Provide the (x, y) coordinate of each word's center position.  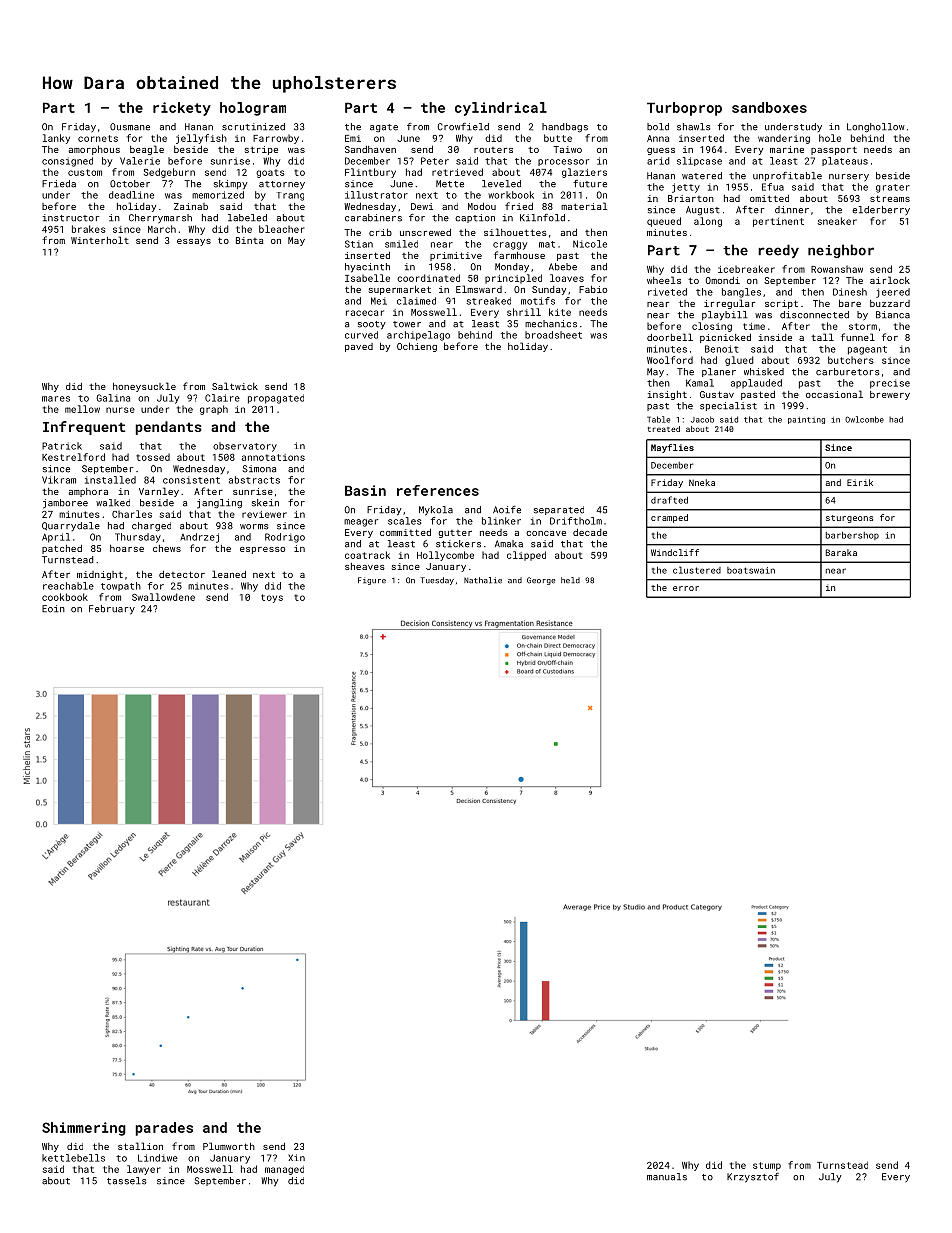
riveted (667, 292)
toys (272, 598)
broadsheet (553, 335)
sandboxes (769, 107)
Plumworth (229, 1146)
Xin (296, 1157)
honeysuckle (144, 387)
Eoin (53, 609)
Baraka (841, 552)
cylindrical (501, 109)
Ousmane (130, 127)
